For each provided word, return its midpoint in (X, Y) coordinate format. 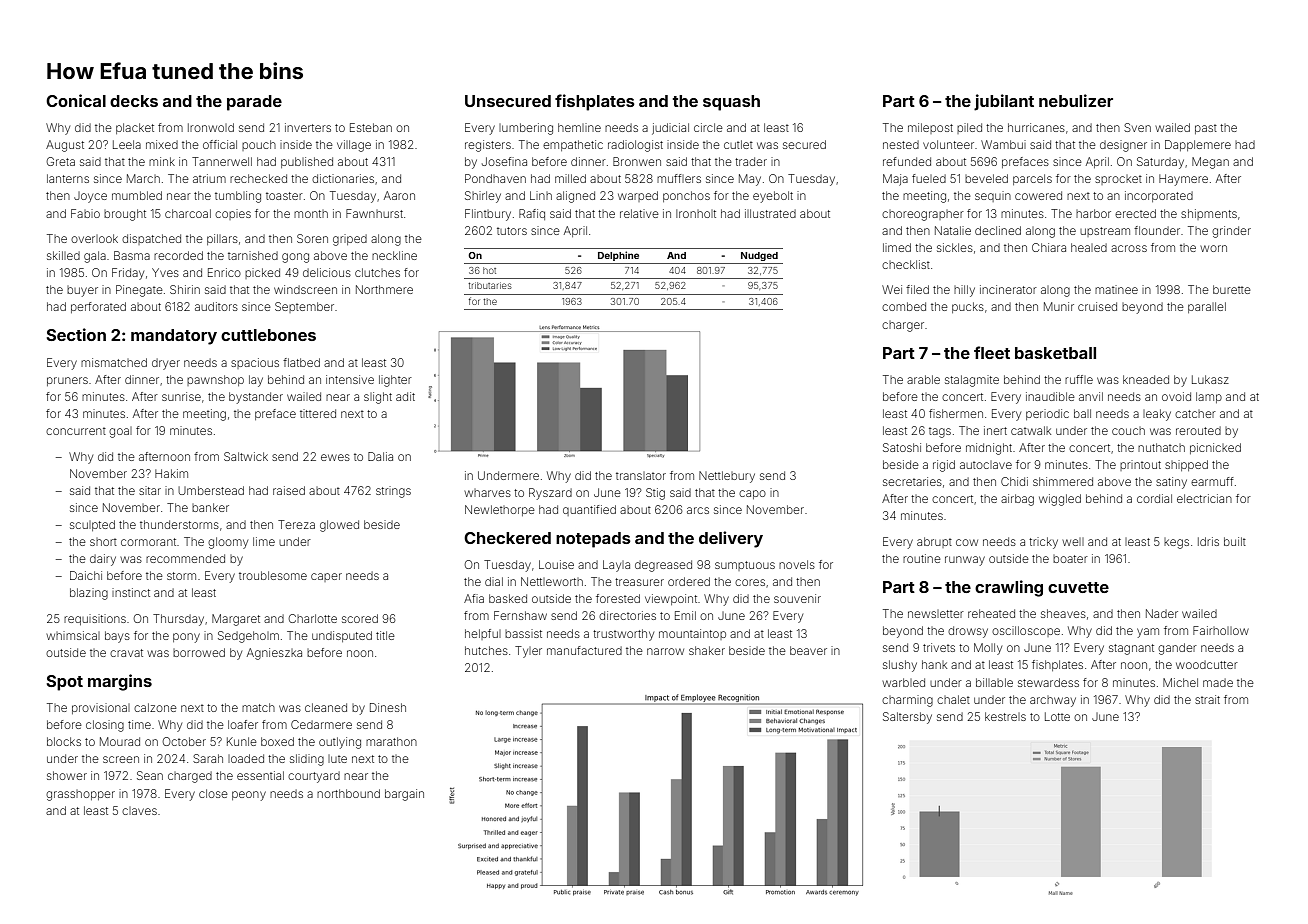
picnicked (1215, 448)
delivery (731, 539)
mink (162, 161)
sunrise (181, 396)
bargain (404, 795)
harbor (1093, 213)
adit (405, 396)
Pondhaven (495, 178)
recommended (185, 558)
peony (249, 796)
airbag (1017, 500)
